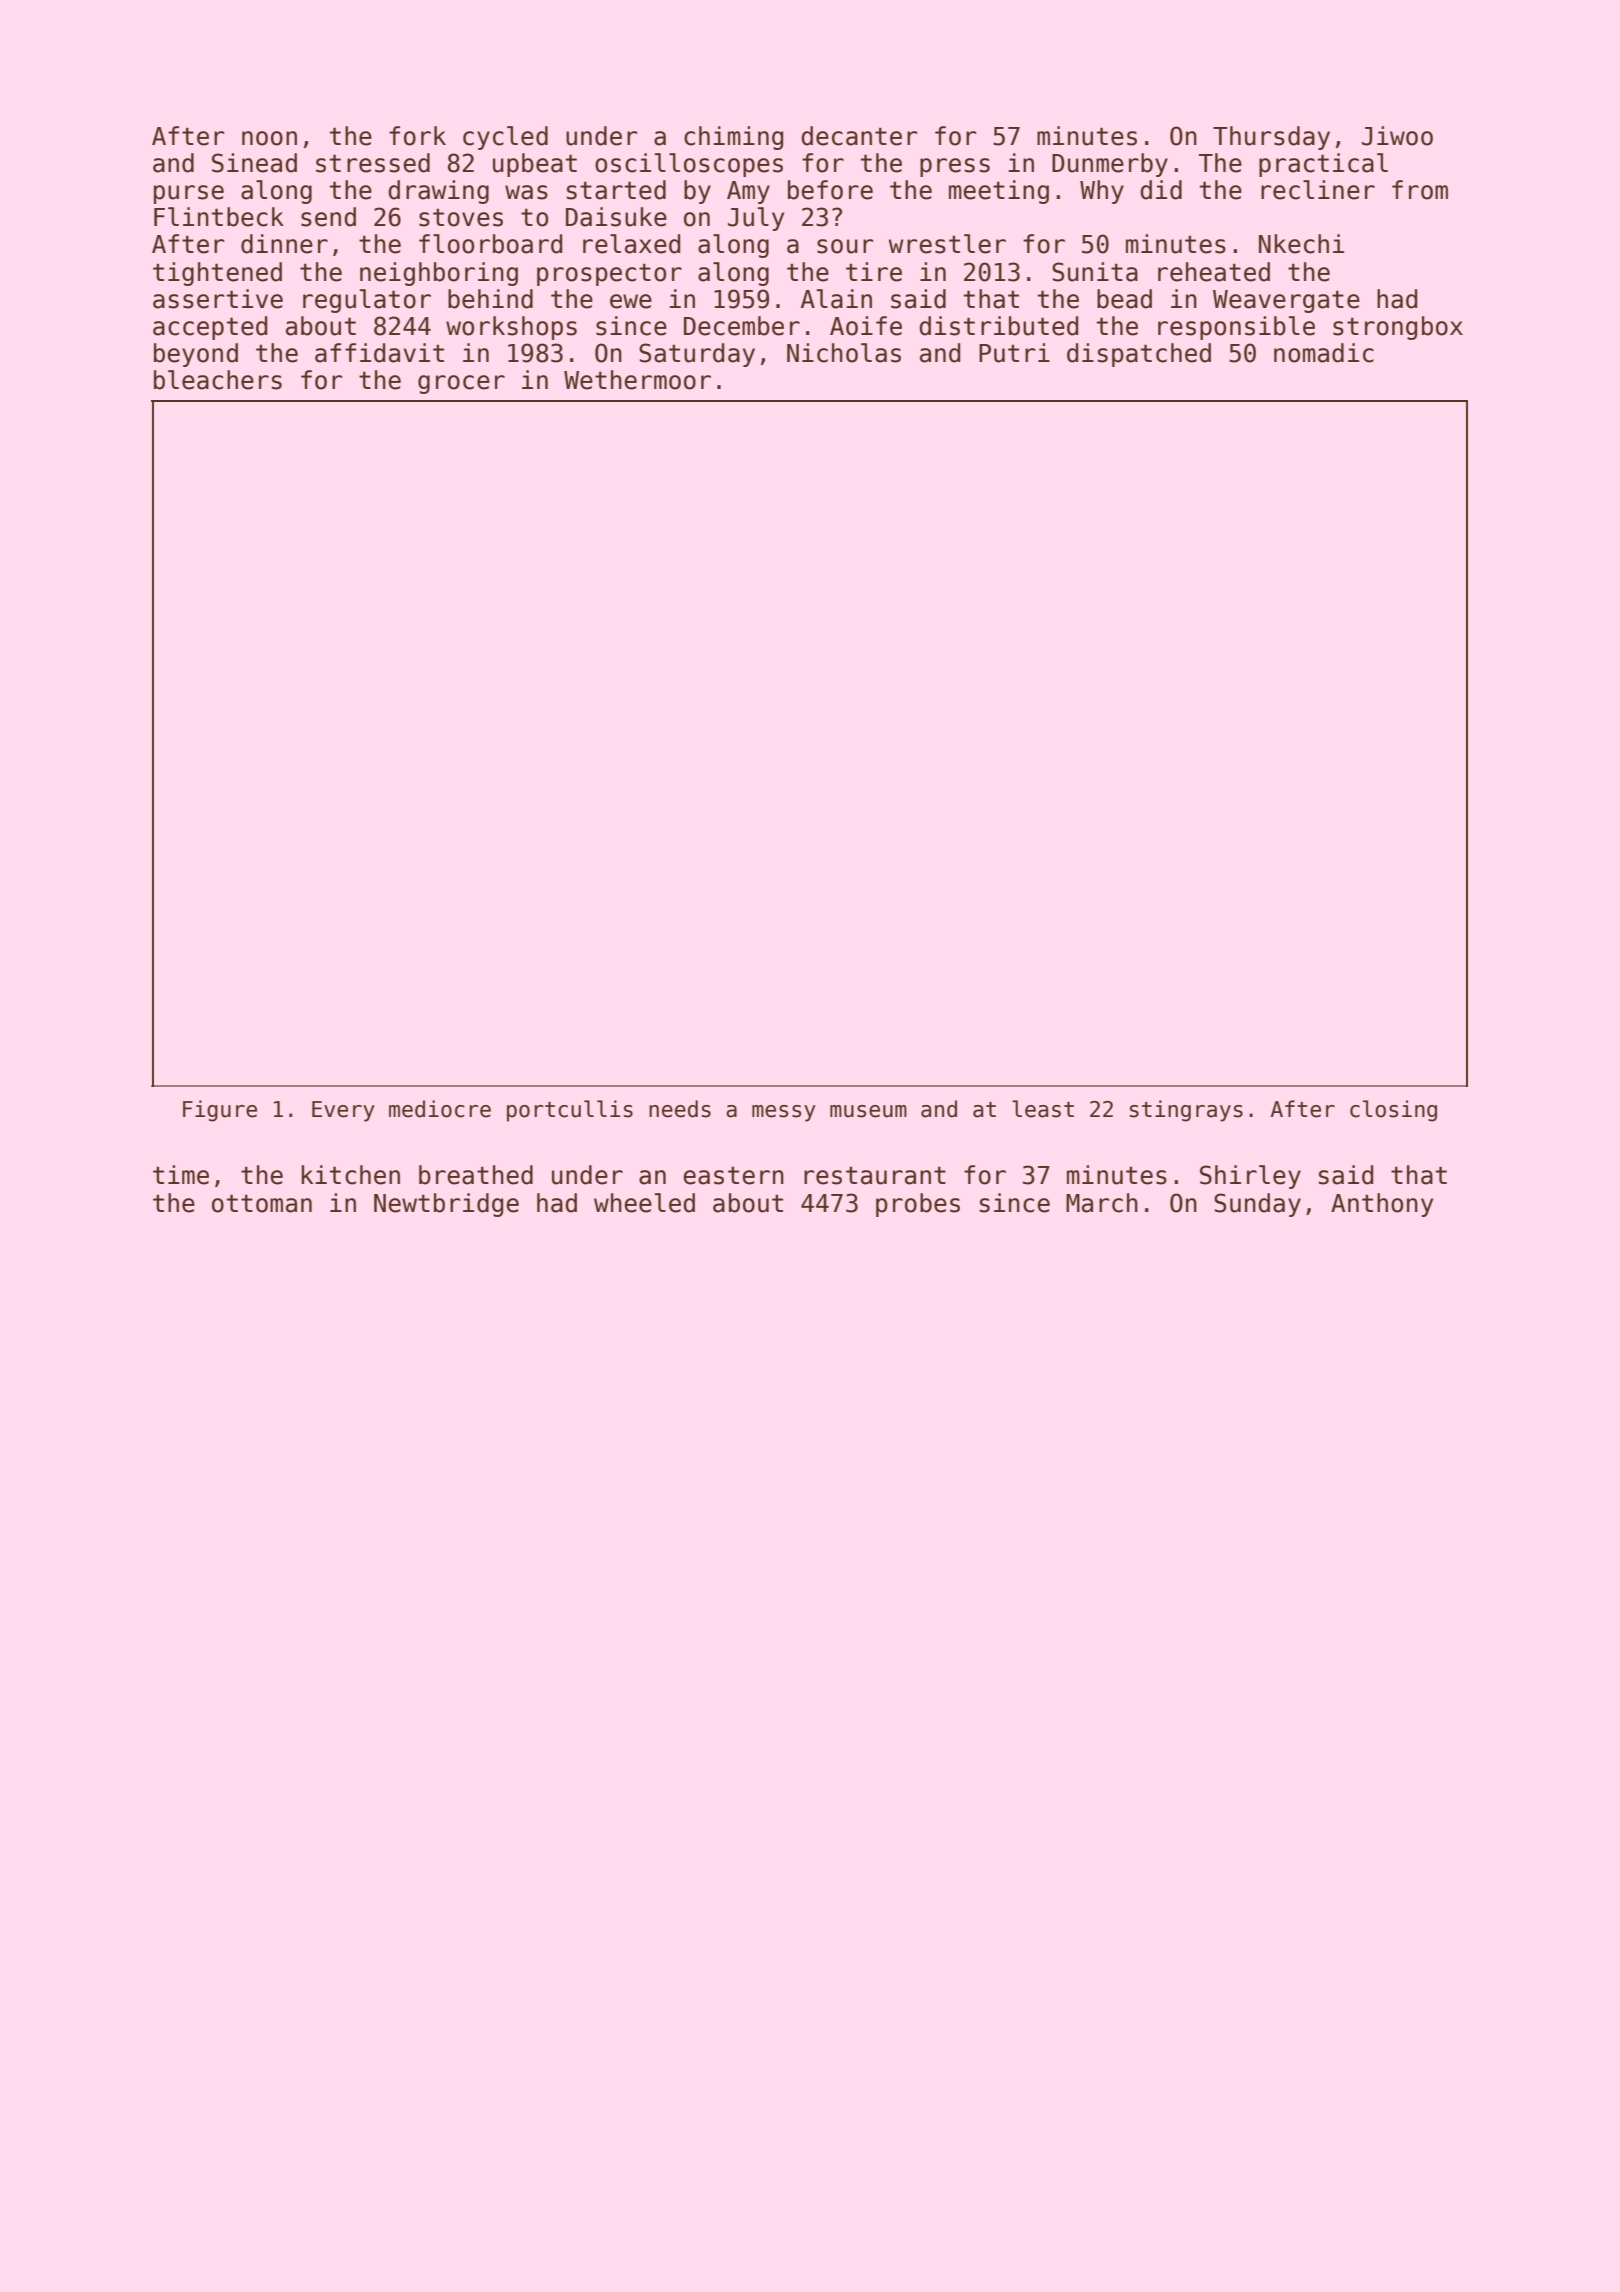 The width and height of the document is (1620, 2292). What do you see at coordinates (680, 1109) in the document?
I see `needs` at bounding box center [680, 1109].
